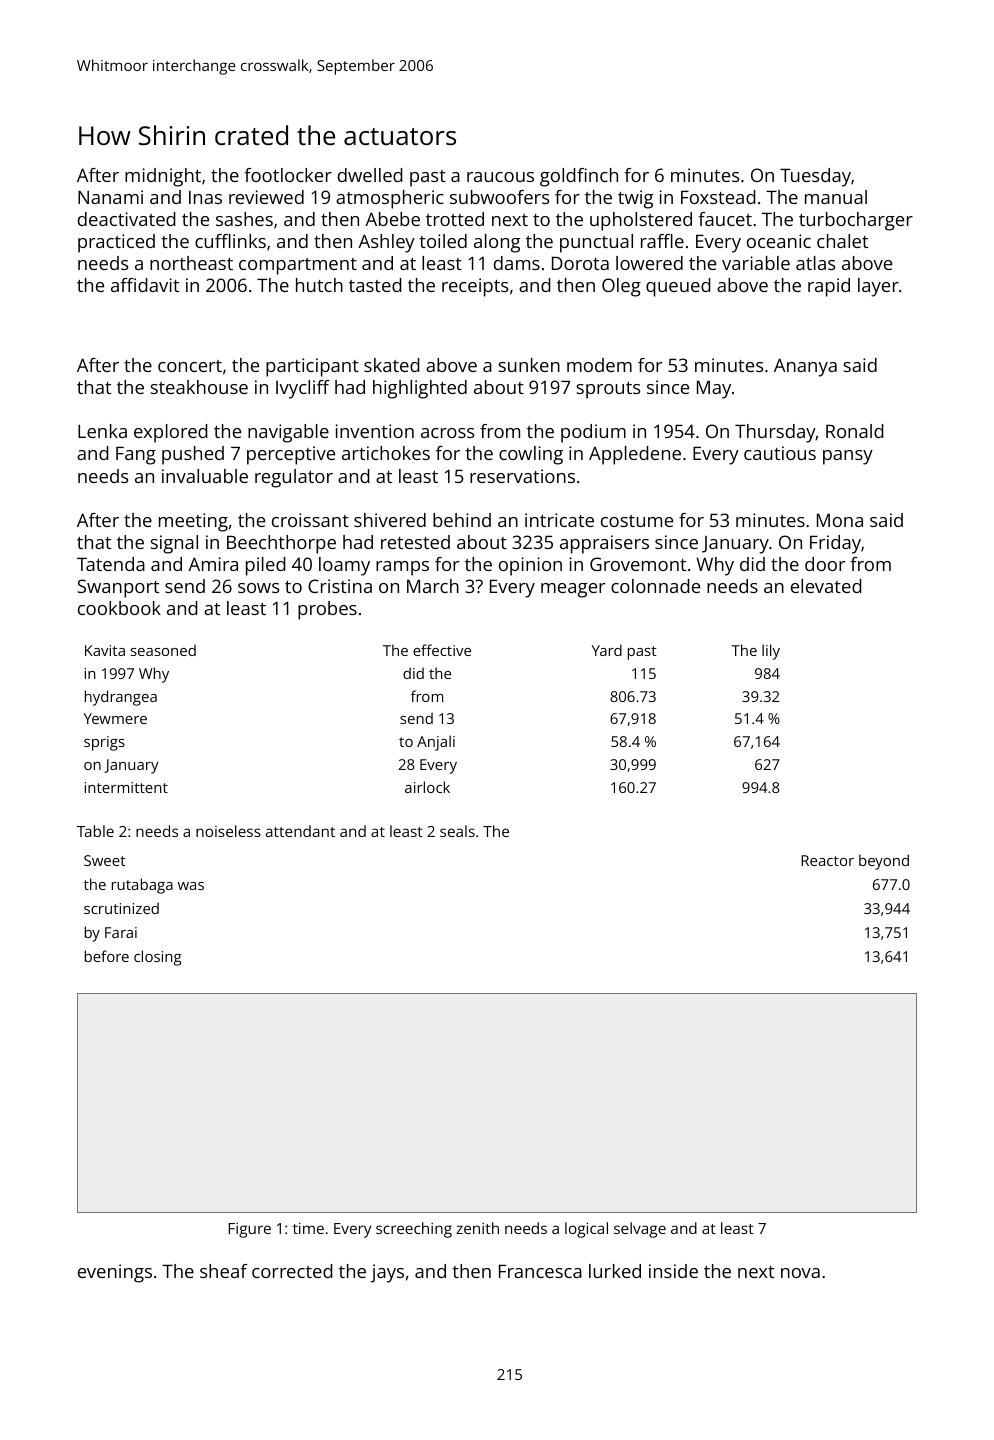  What do you see at coordinates (414, 1230) in the image?
I see `screeching` at bounding box center [414, 1230].
